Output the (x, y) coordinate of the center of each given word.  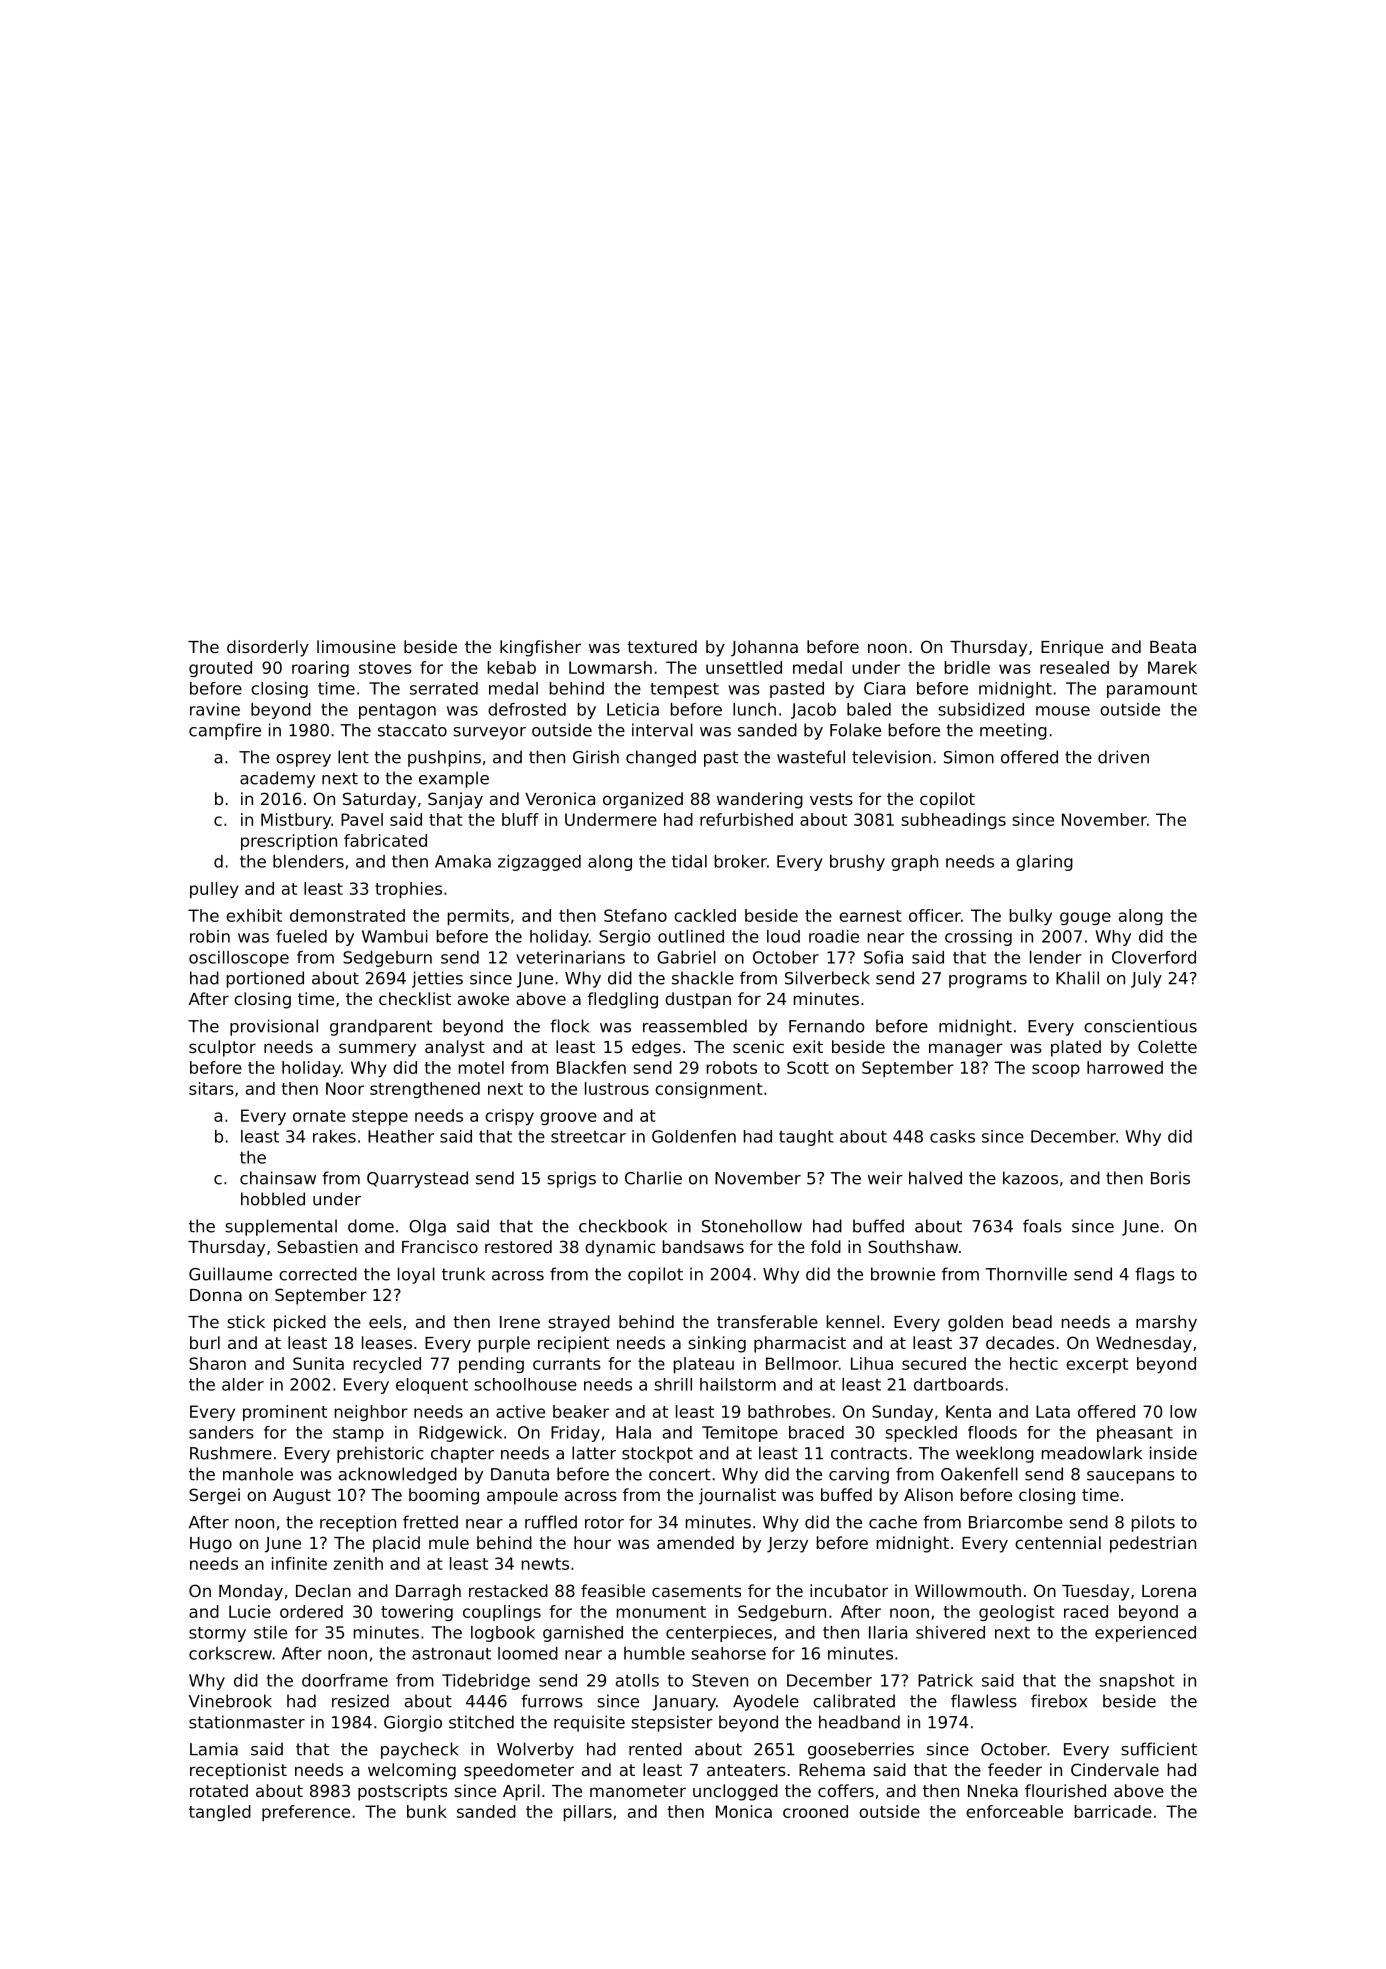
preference (306, 1813)
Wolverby (535, 1750)
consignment (709, 1090)
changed (661, 758)
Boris (1170, 1178)
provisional (274, 1027)
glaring (1044, 863)
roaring (320, 669)
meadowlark (1092, 1453)
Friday (575, 1434)
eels (385, 1321)
